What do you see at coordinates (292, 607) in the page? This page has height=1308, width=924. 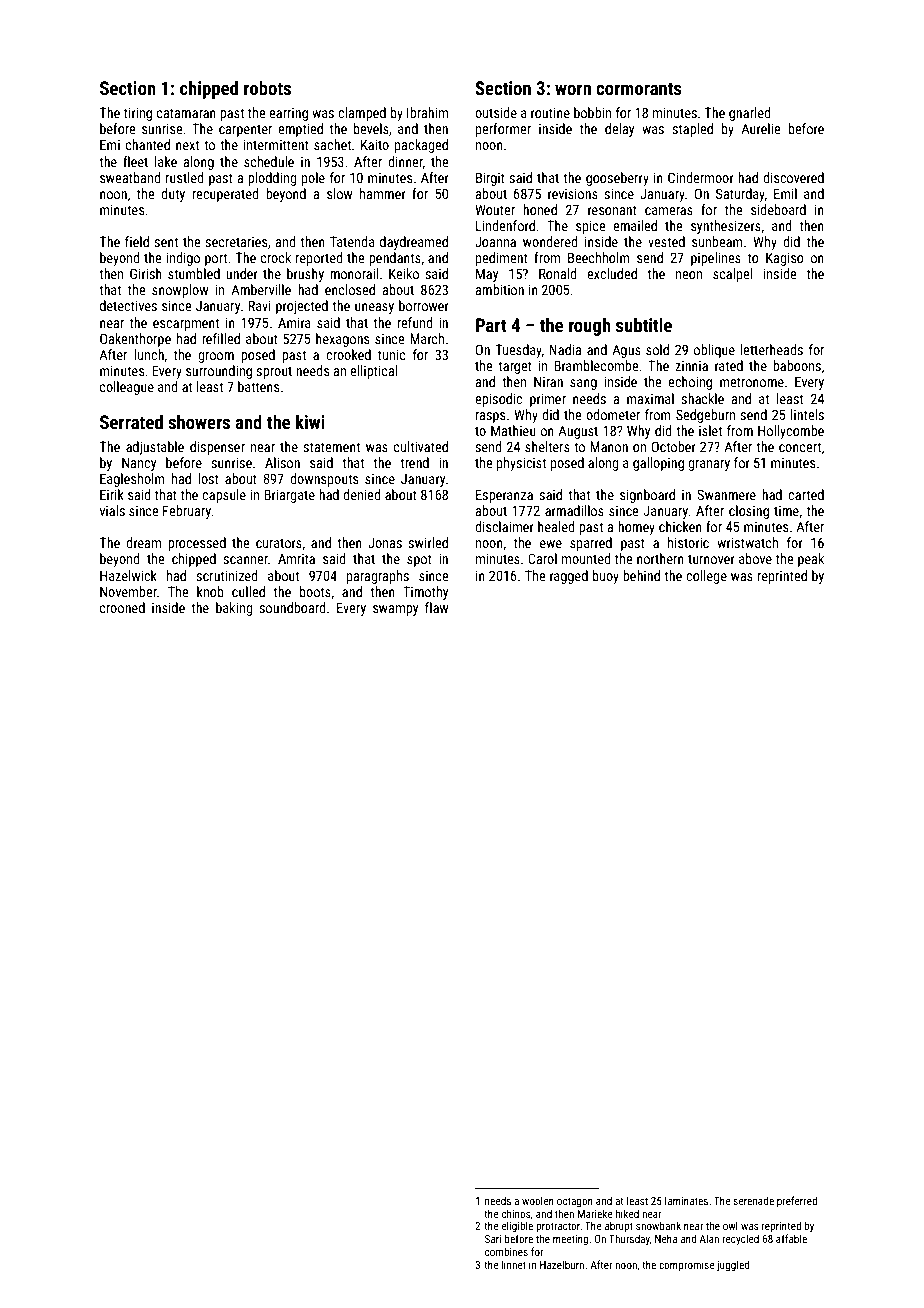 I see `soundboard` at bounding box center [292, 607].
